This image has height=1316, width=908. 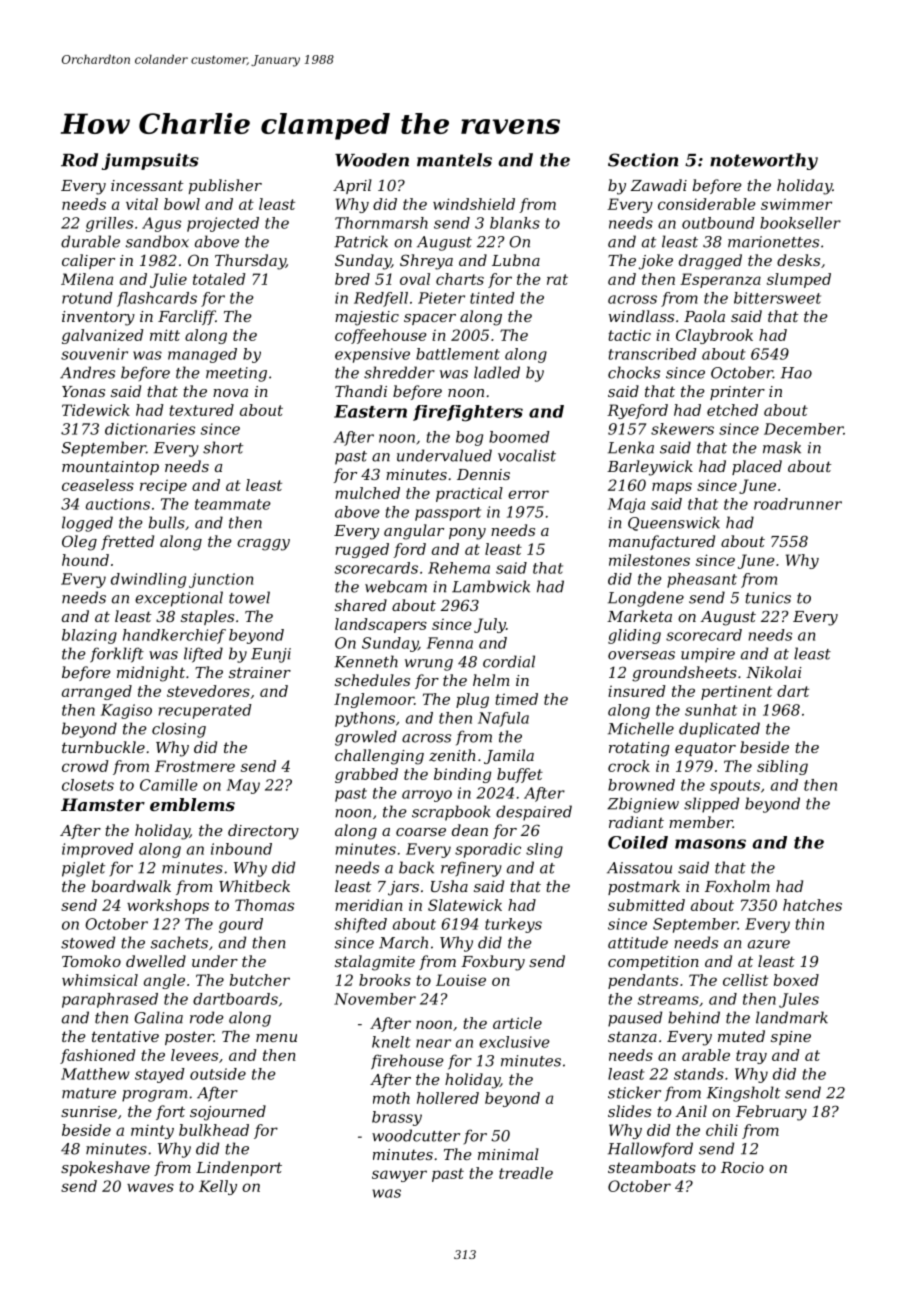 What do you see at coordinates (150, 1187) in the image?
I see `waves` at bounding box center [150, 1187].
